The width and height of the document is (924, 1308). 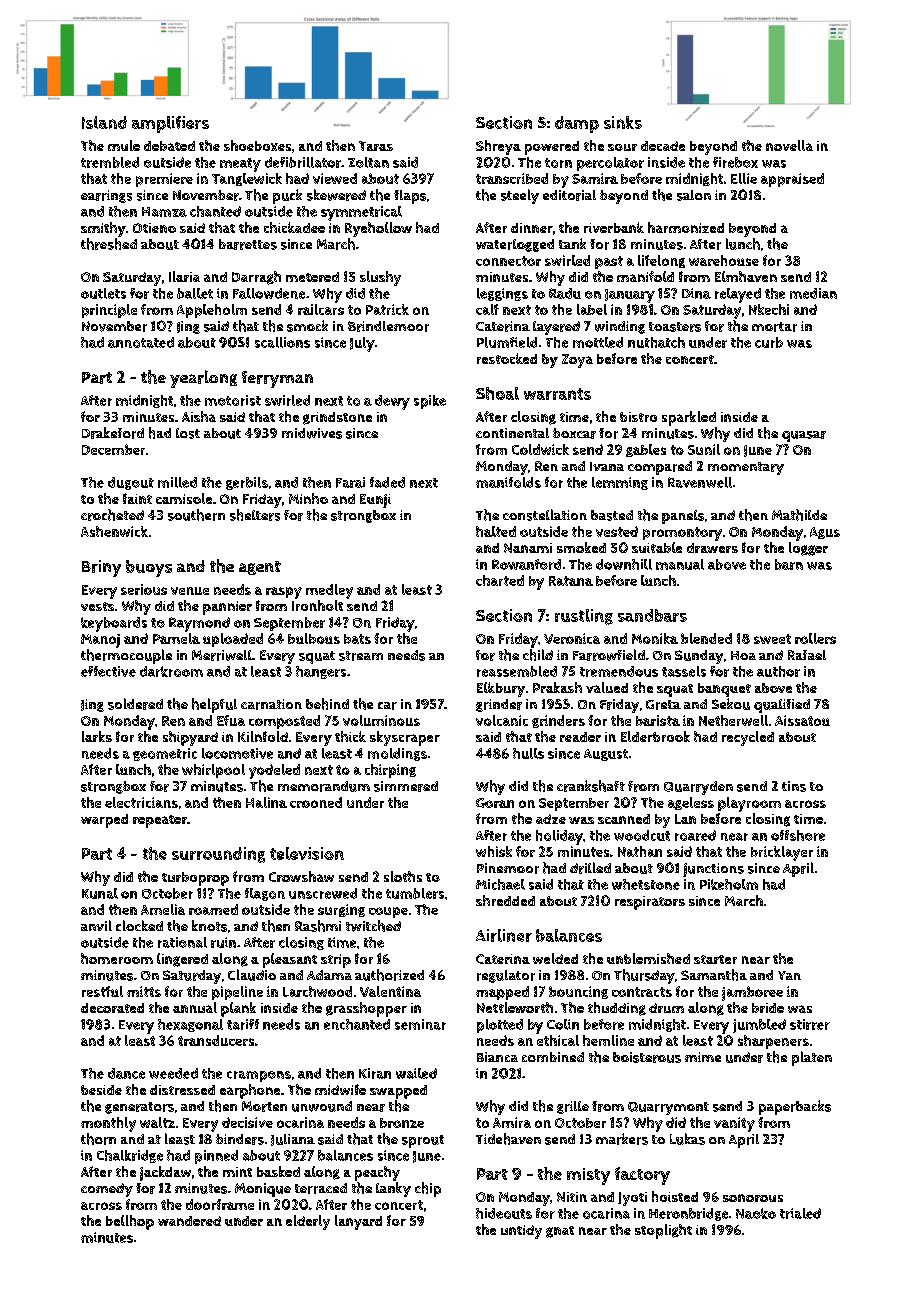 I want to click on darkroom, so click(x=171, y=671).
